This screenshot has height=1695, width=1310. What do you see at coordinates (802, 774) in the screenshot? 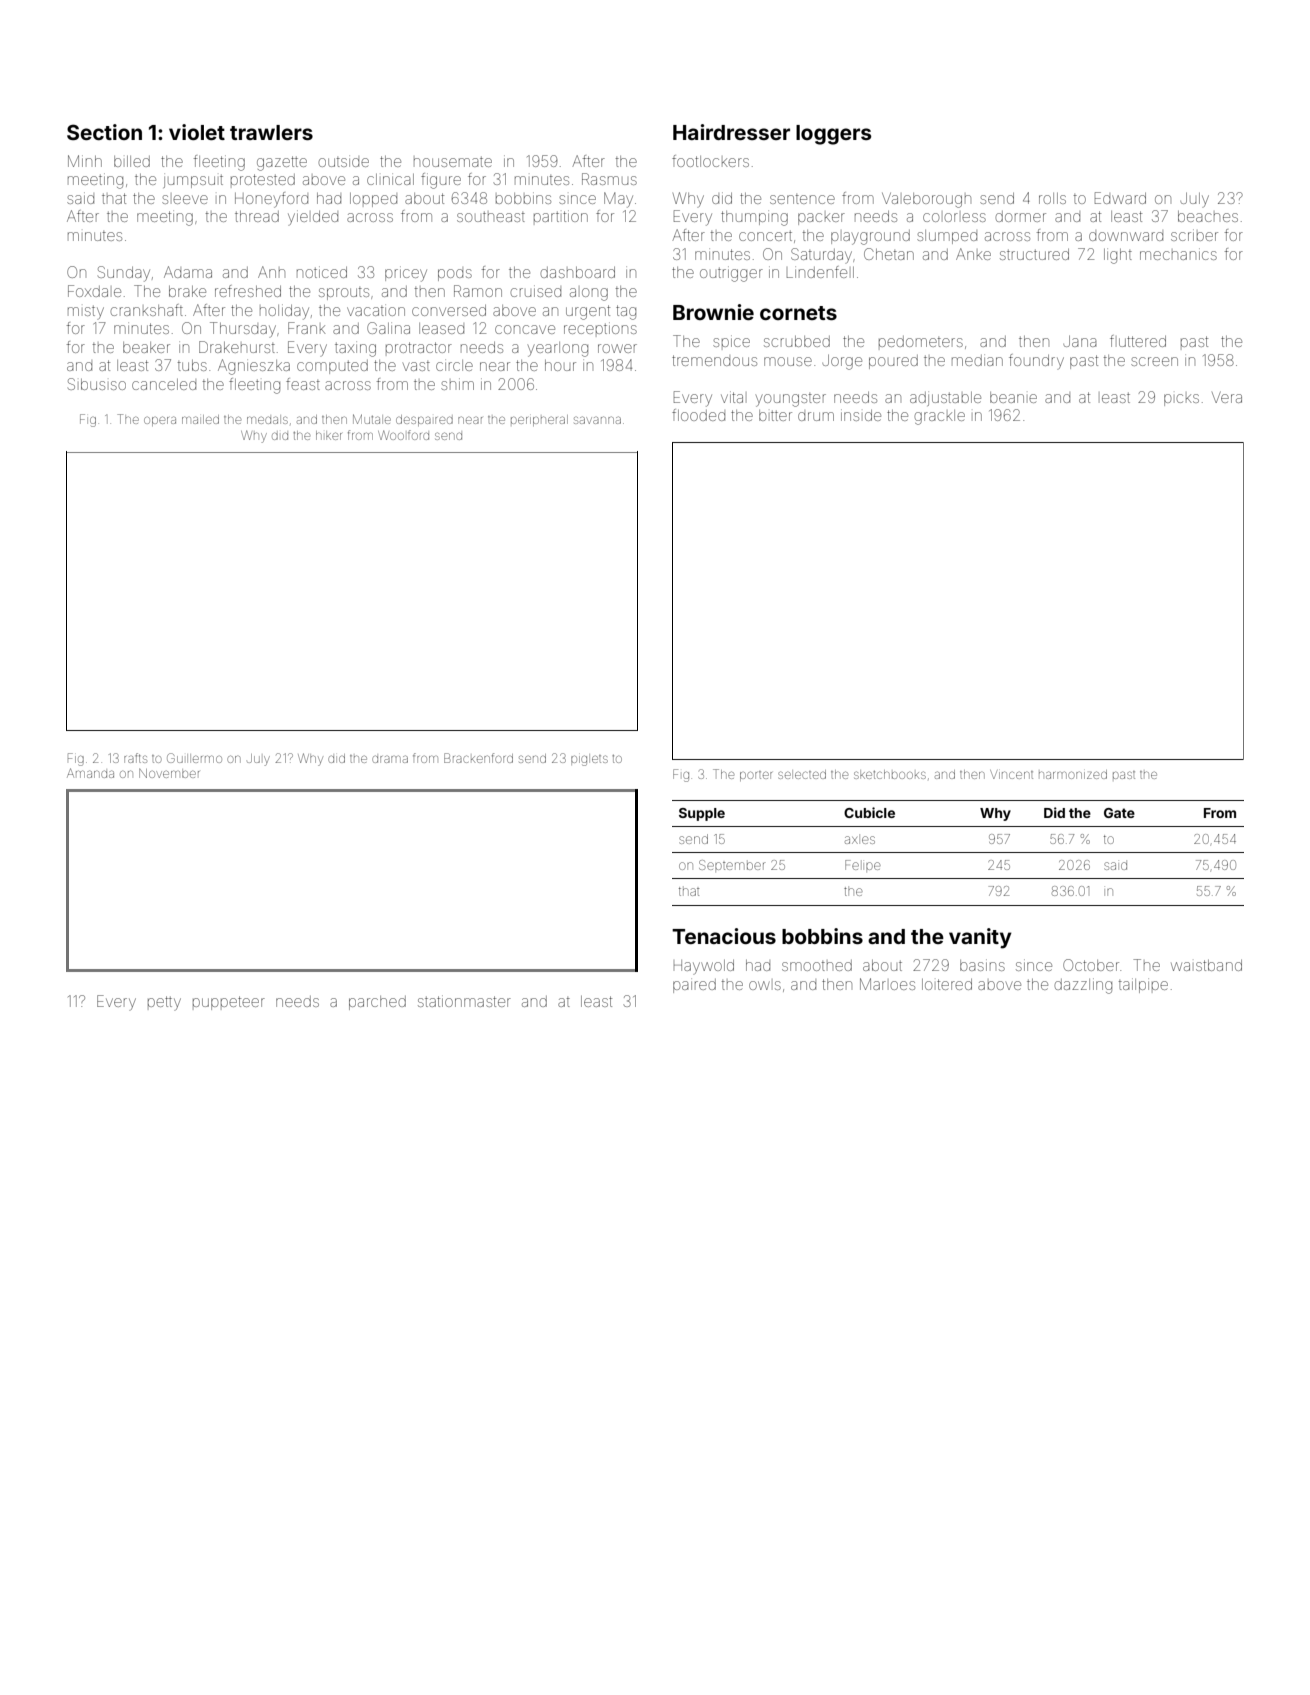
I see `selected` at bounding box center [802, 774].
